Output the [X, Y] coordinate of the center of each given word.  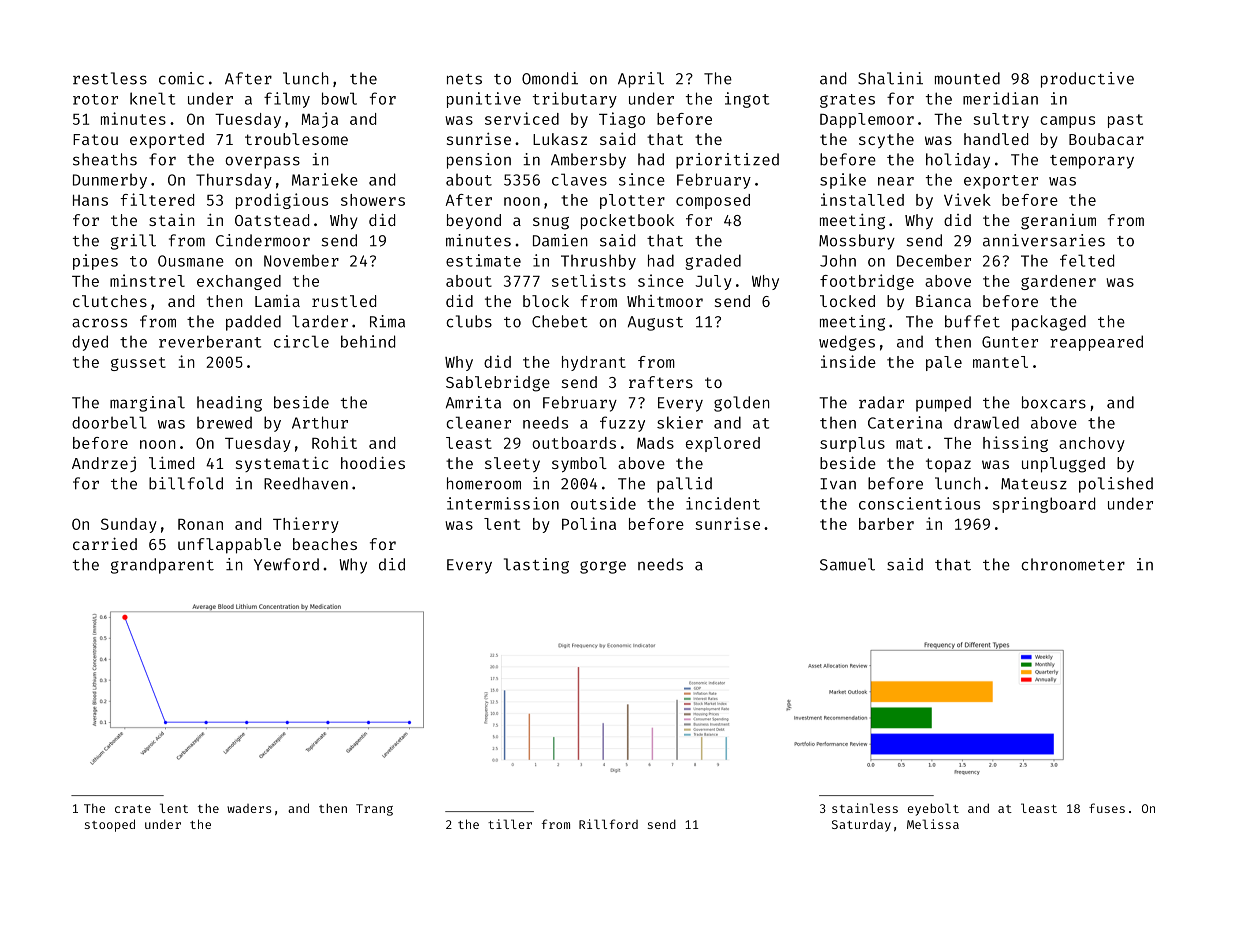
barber [886, 524]
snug [551, 223]
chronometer [1073, 564]
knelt [152, 98]
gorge [603, 567]
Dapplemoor [867, 120]
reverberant [210, 341]
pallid [684, 485]
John [838, 260]
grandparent [162, 566]
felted [1087, 260]
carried [105, 543]
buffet [972, 321]
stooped [110, 825]
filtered [157, 199]
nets [464, 79]
